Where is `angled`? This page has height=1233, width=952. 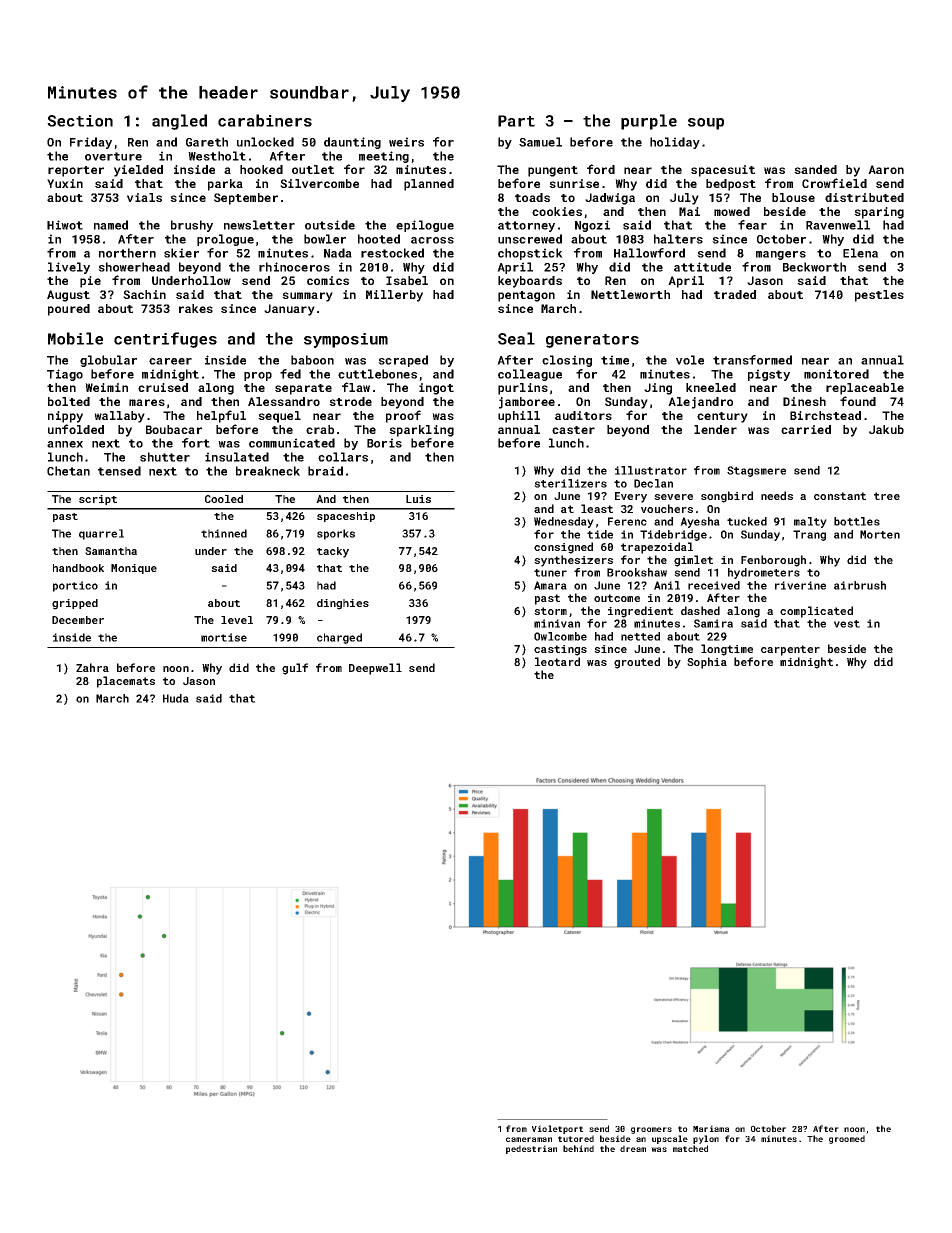
angled is located at coordinates (179, 122).
